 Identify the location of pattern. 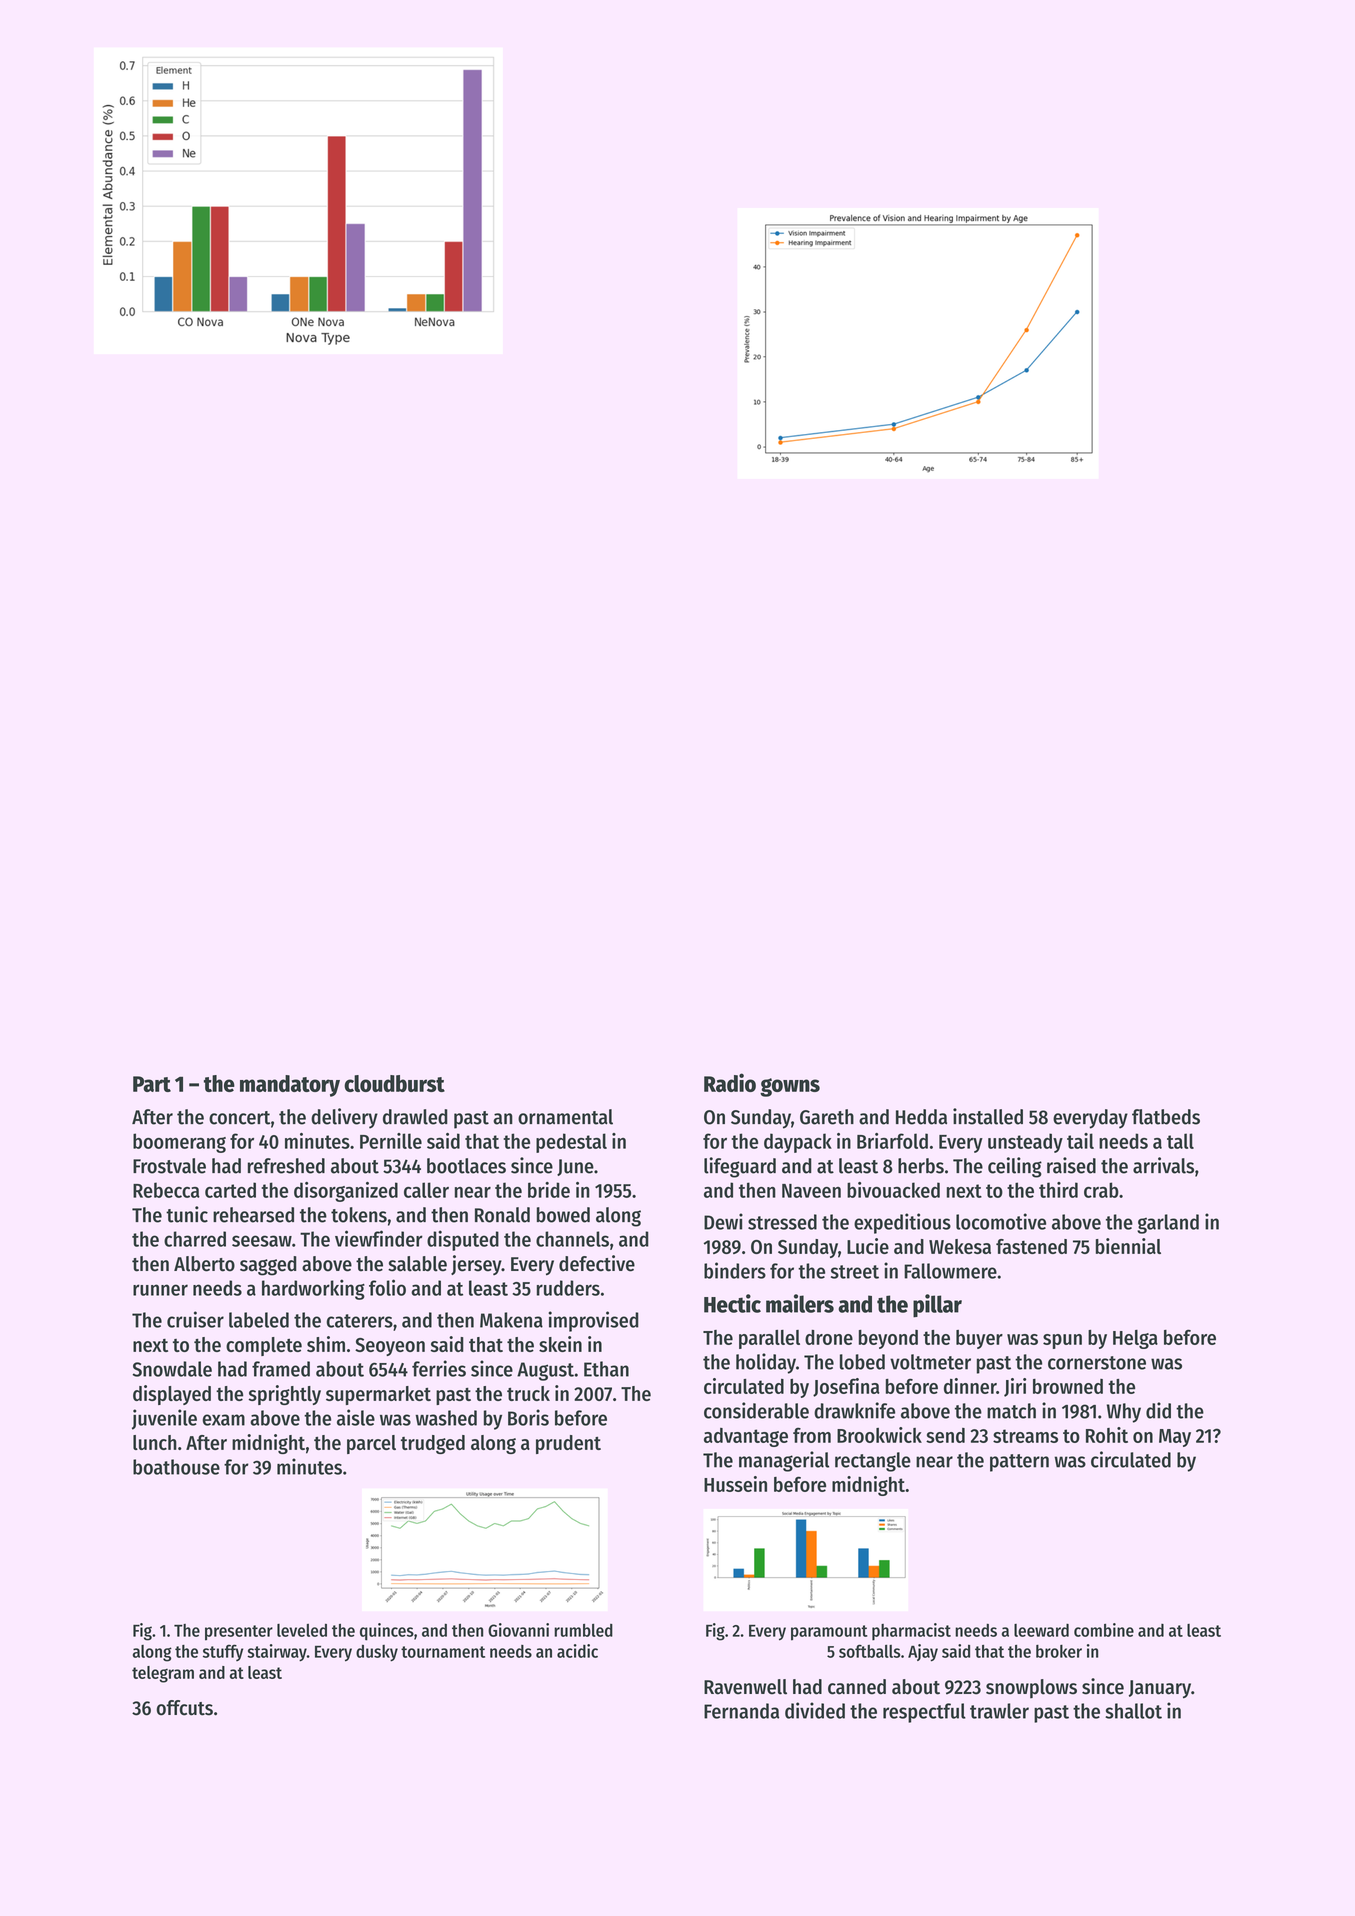
(1019, 1463).
